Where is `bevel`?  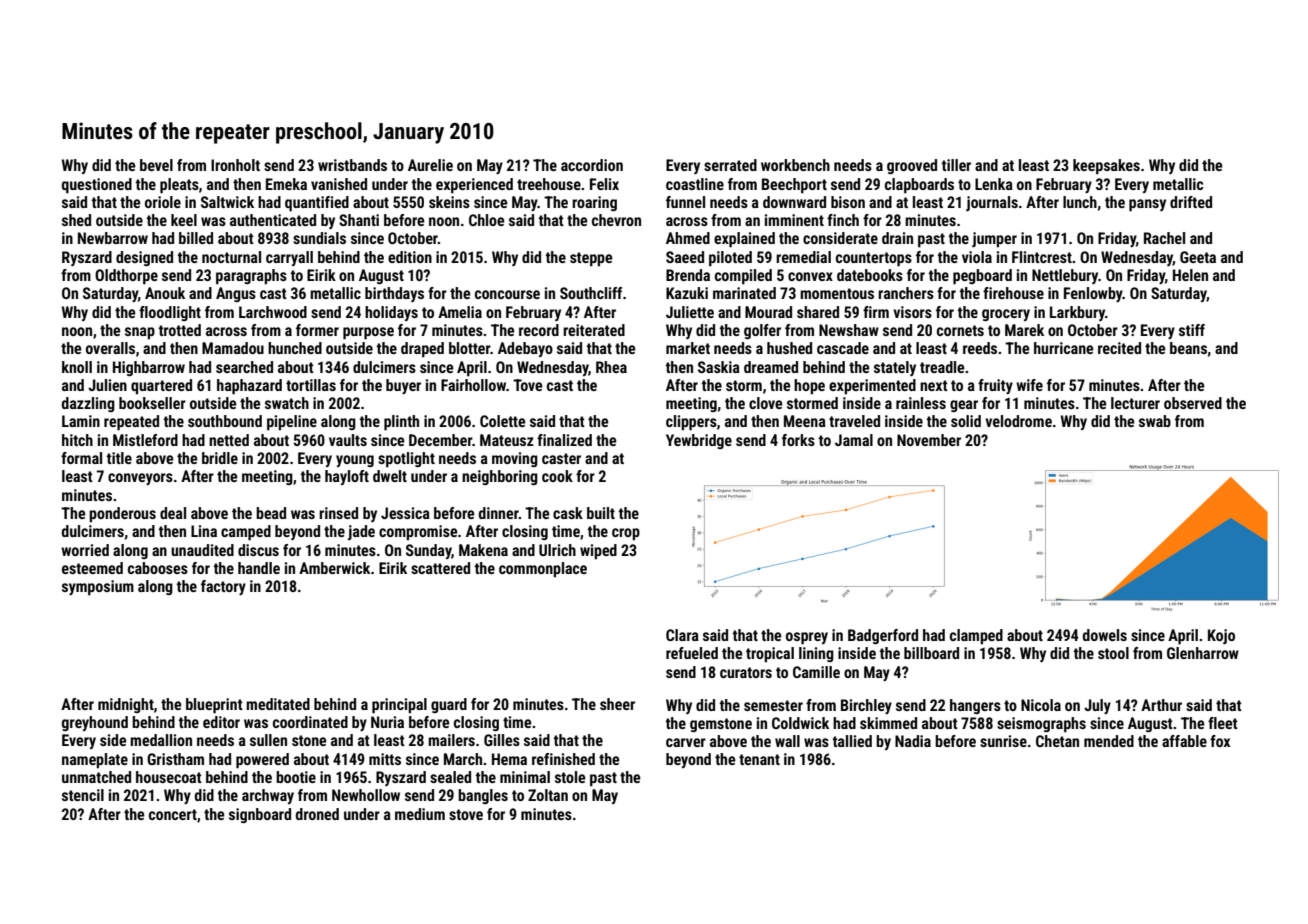
bevel is located at coordinates (156, 165).
